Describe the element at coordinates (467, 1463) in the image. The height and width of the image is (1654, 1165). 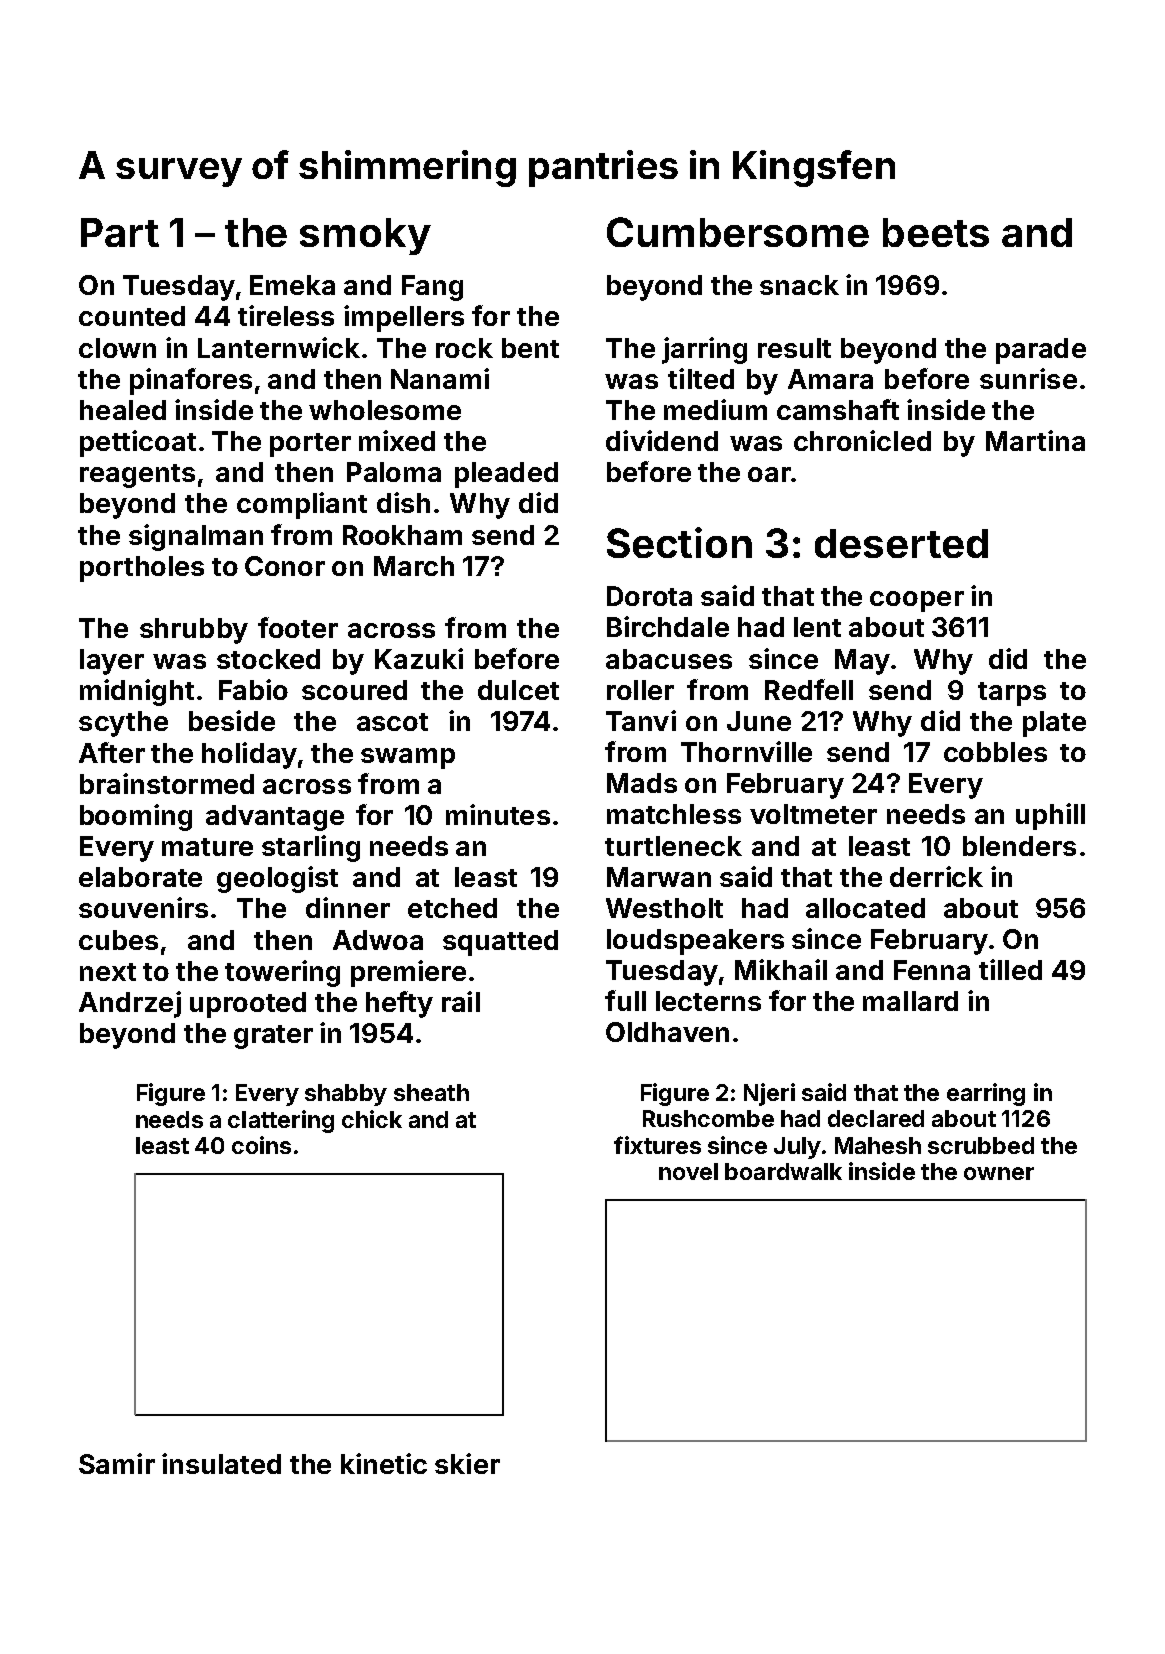
I see `skier` at that location.
